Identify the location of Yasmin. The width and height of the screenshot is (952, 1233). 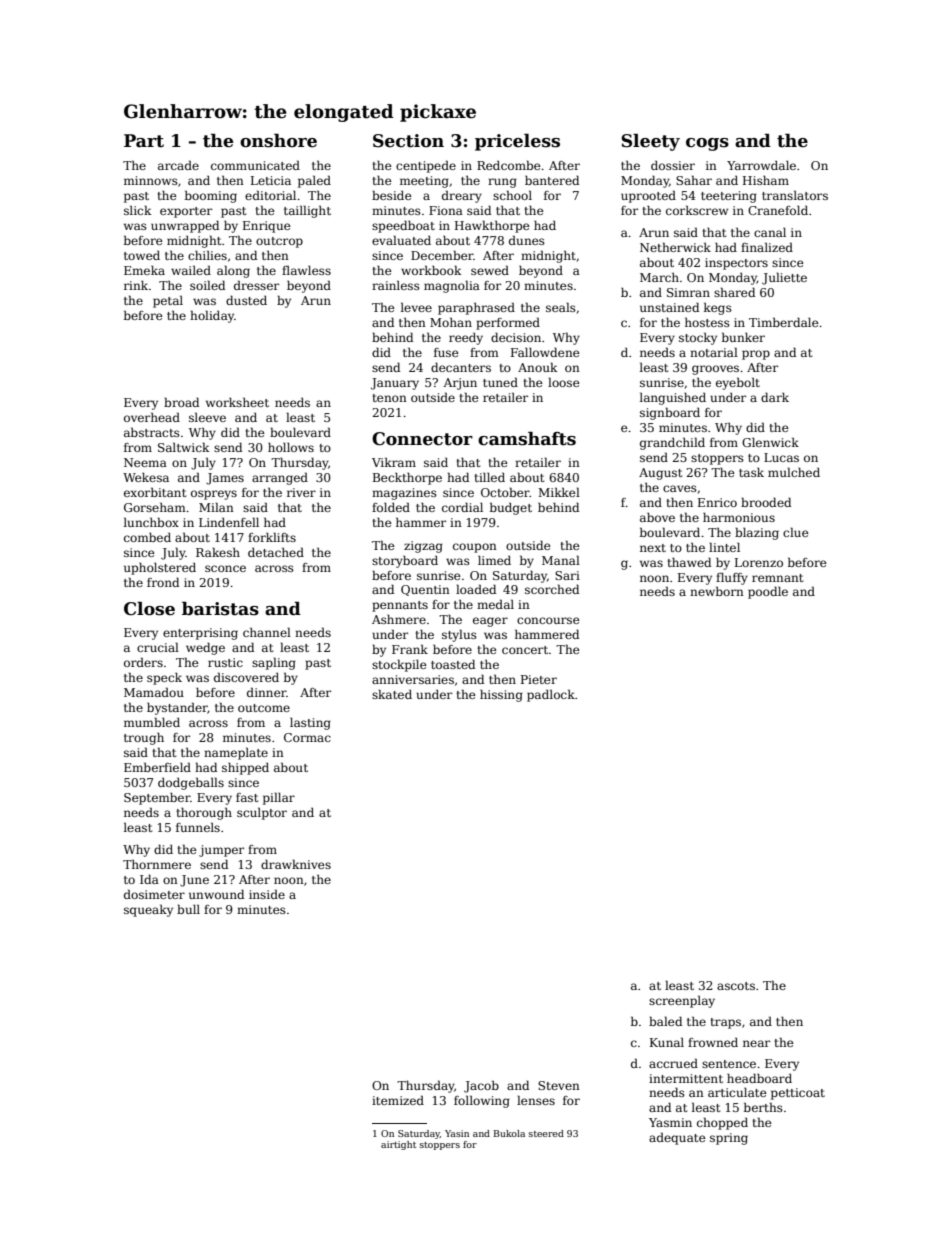
(670, 1122).
